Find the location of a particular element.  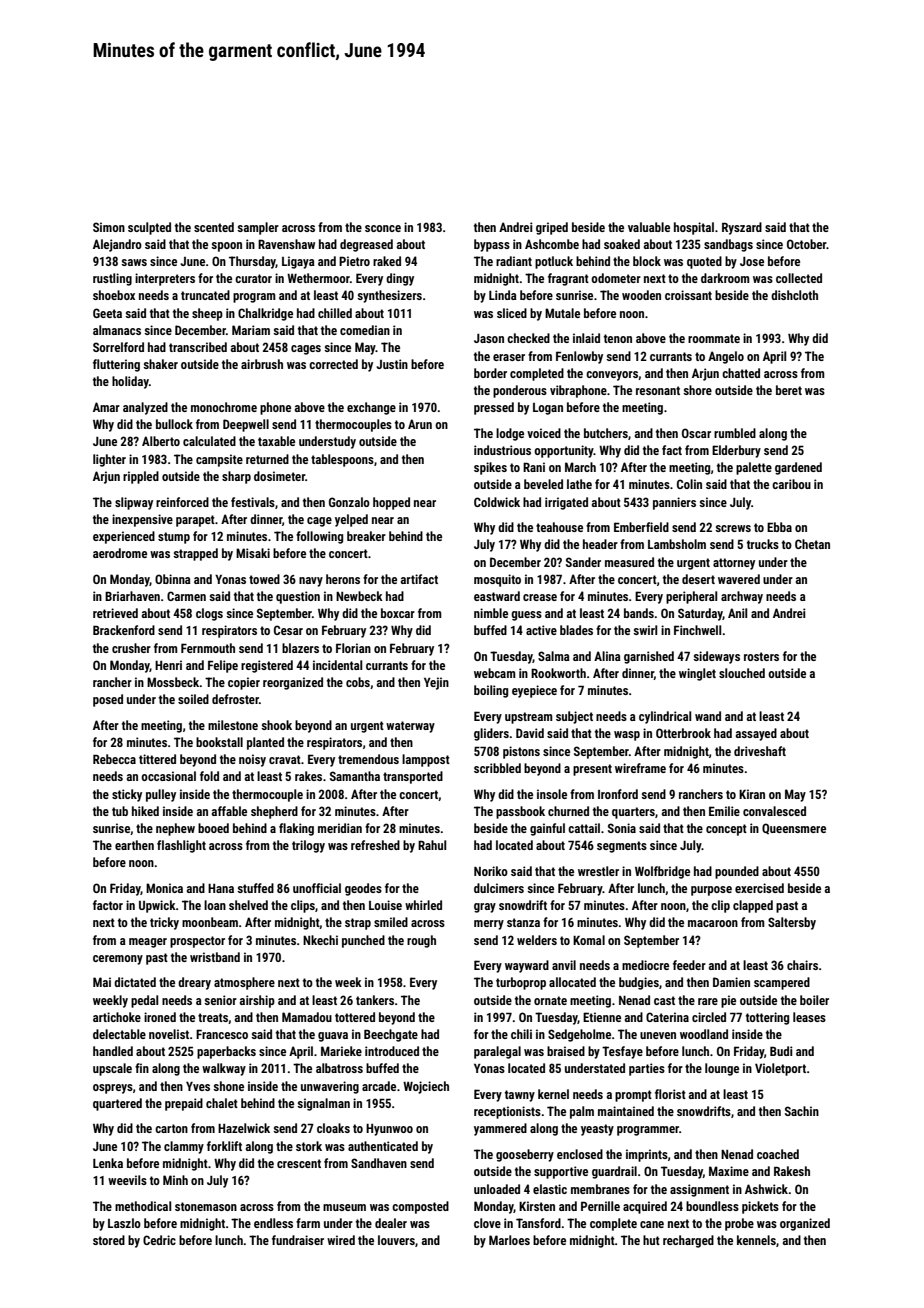

arcade is located at coordinates (379, 1086).
